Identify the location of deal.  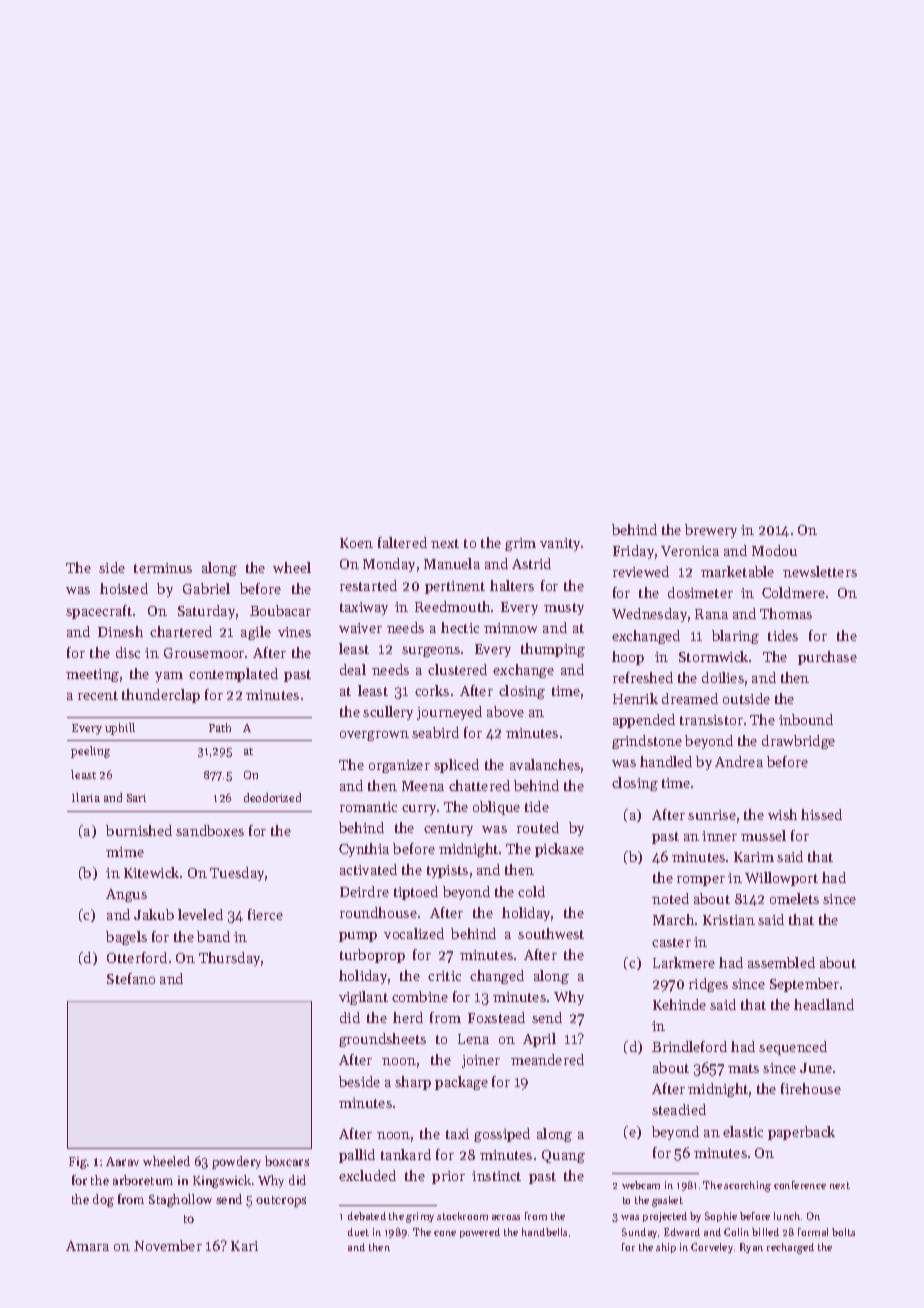
(353, 669).
